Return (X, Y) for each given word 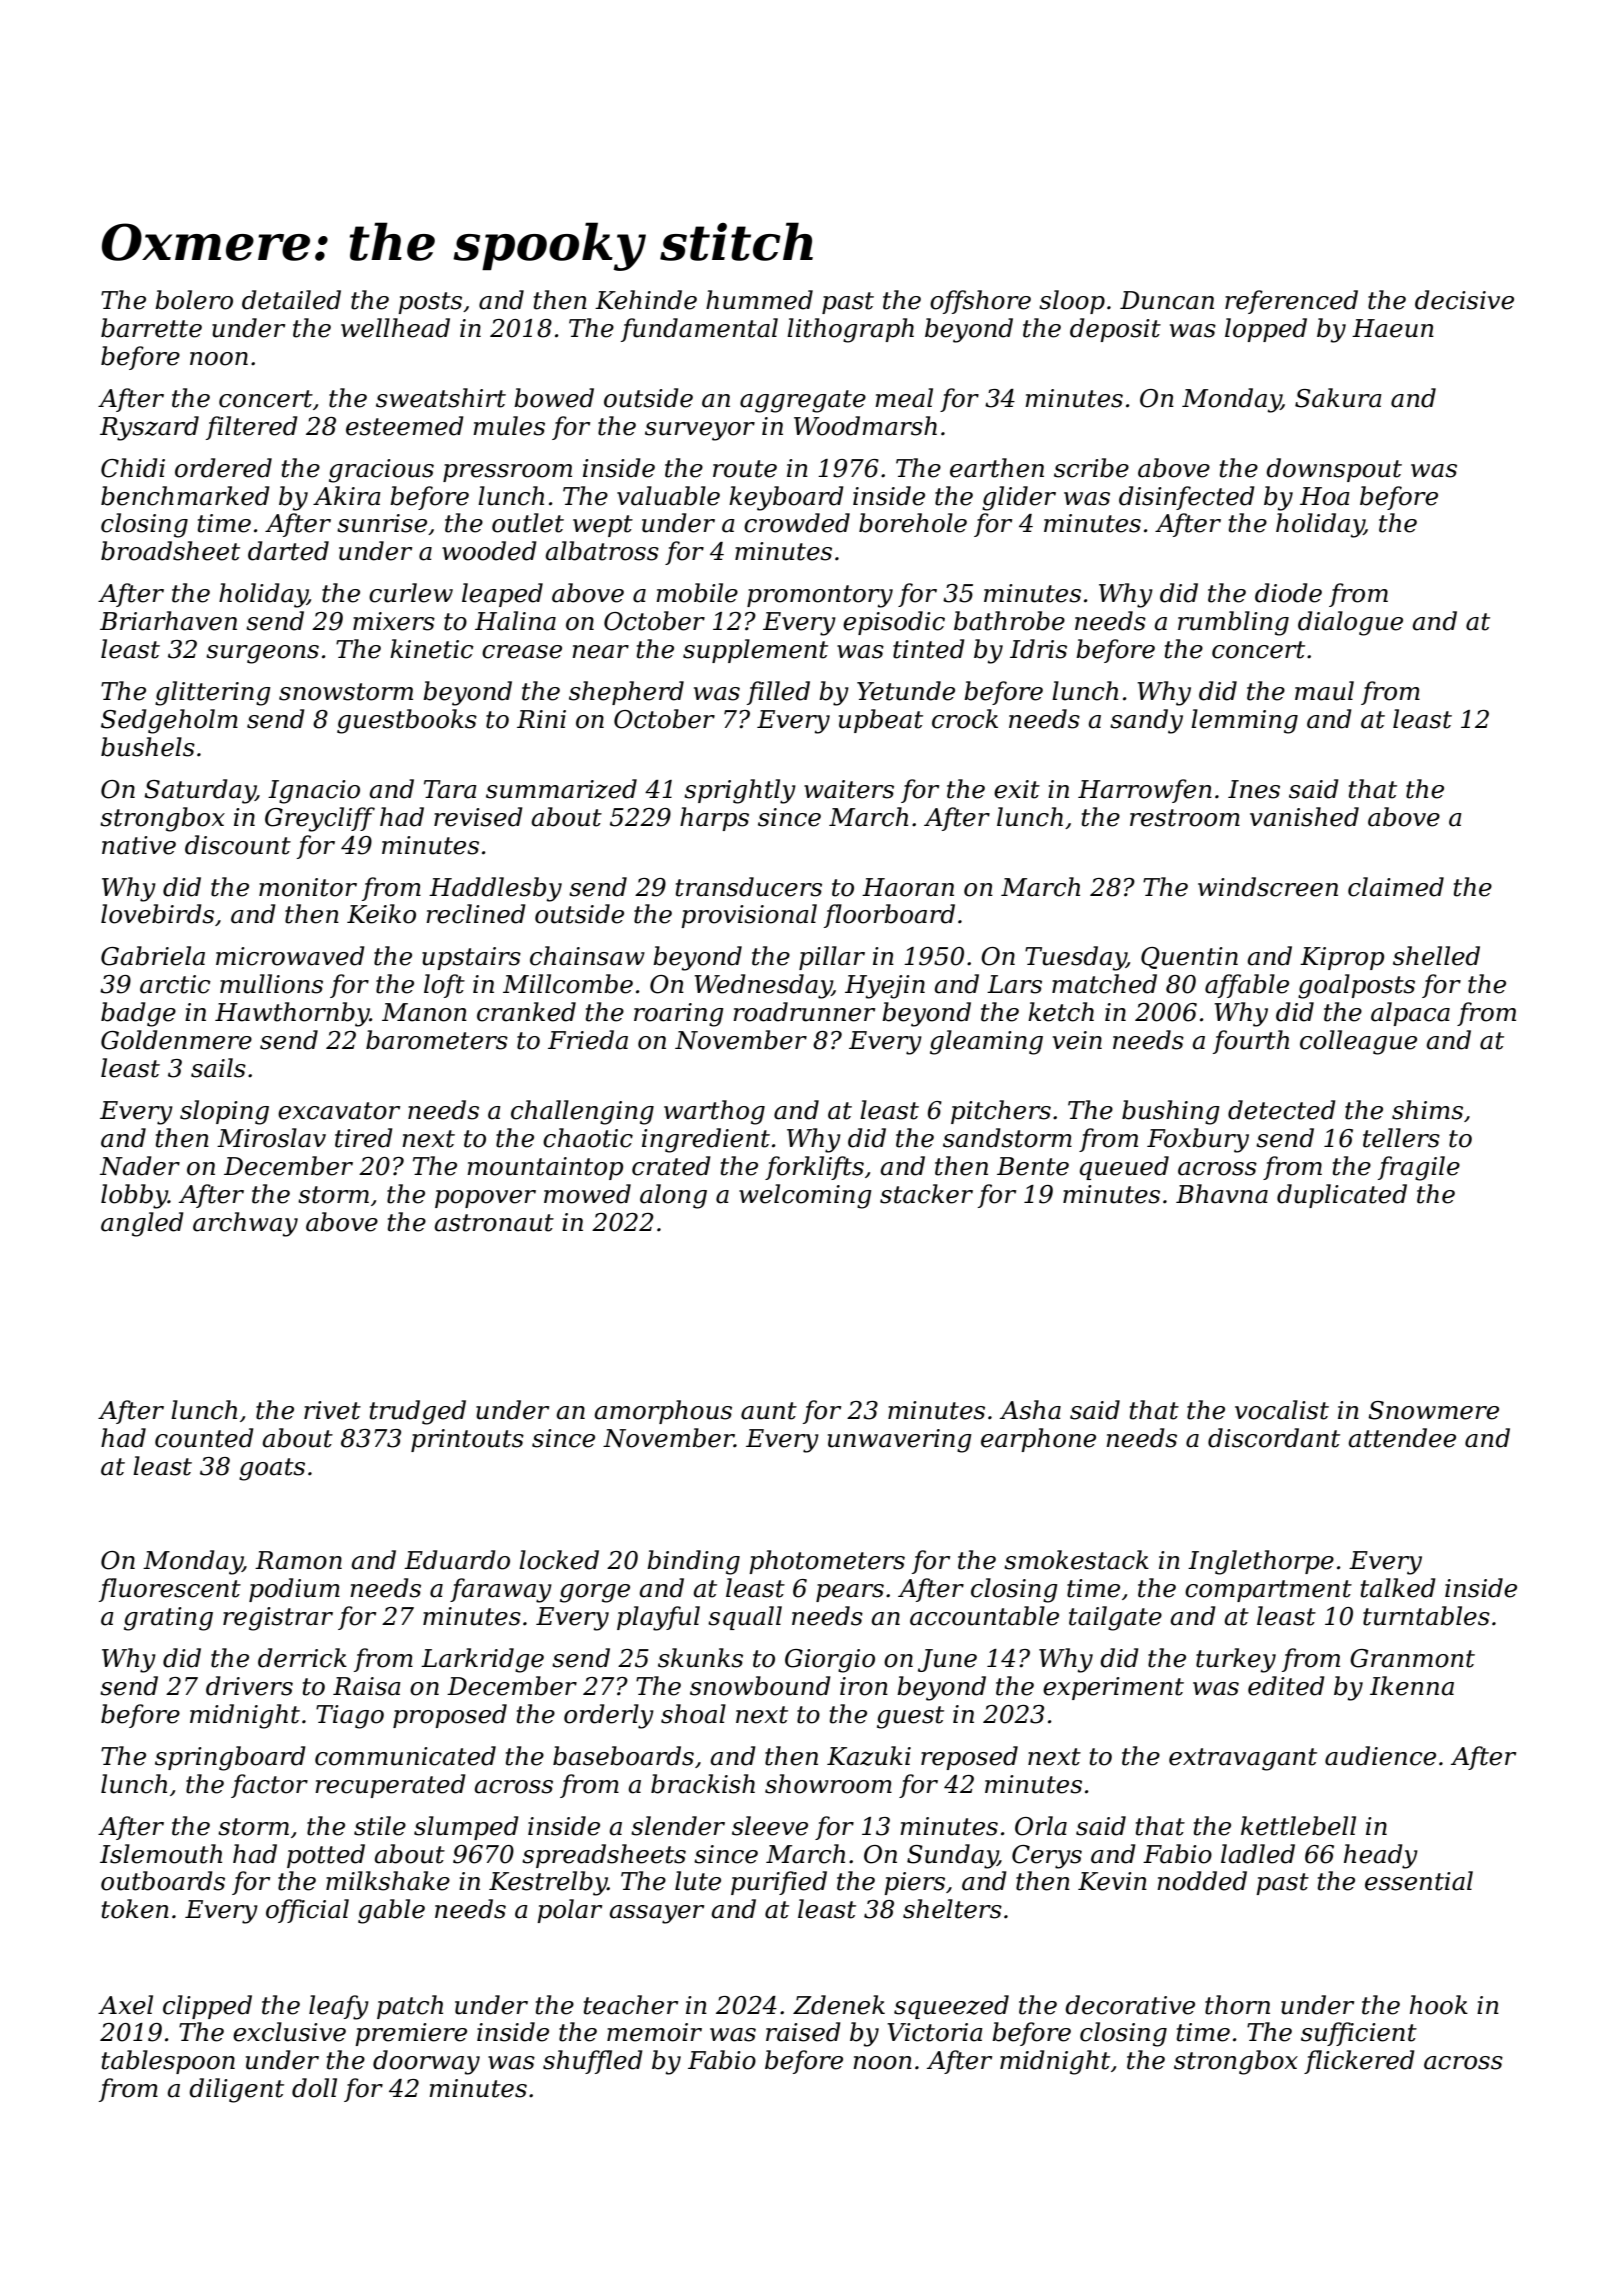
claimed (1396, 887)
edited (1286, 1686)
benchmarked (185, 496)
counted (204, 1438)
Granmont (1412, 1658)
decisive (1464, 300)
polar (569, 1911)
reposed (969, 1758)
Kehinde (646, 300)
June (947, 1660)
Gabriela (153, 956)
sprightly (740, 791)
